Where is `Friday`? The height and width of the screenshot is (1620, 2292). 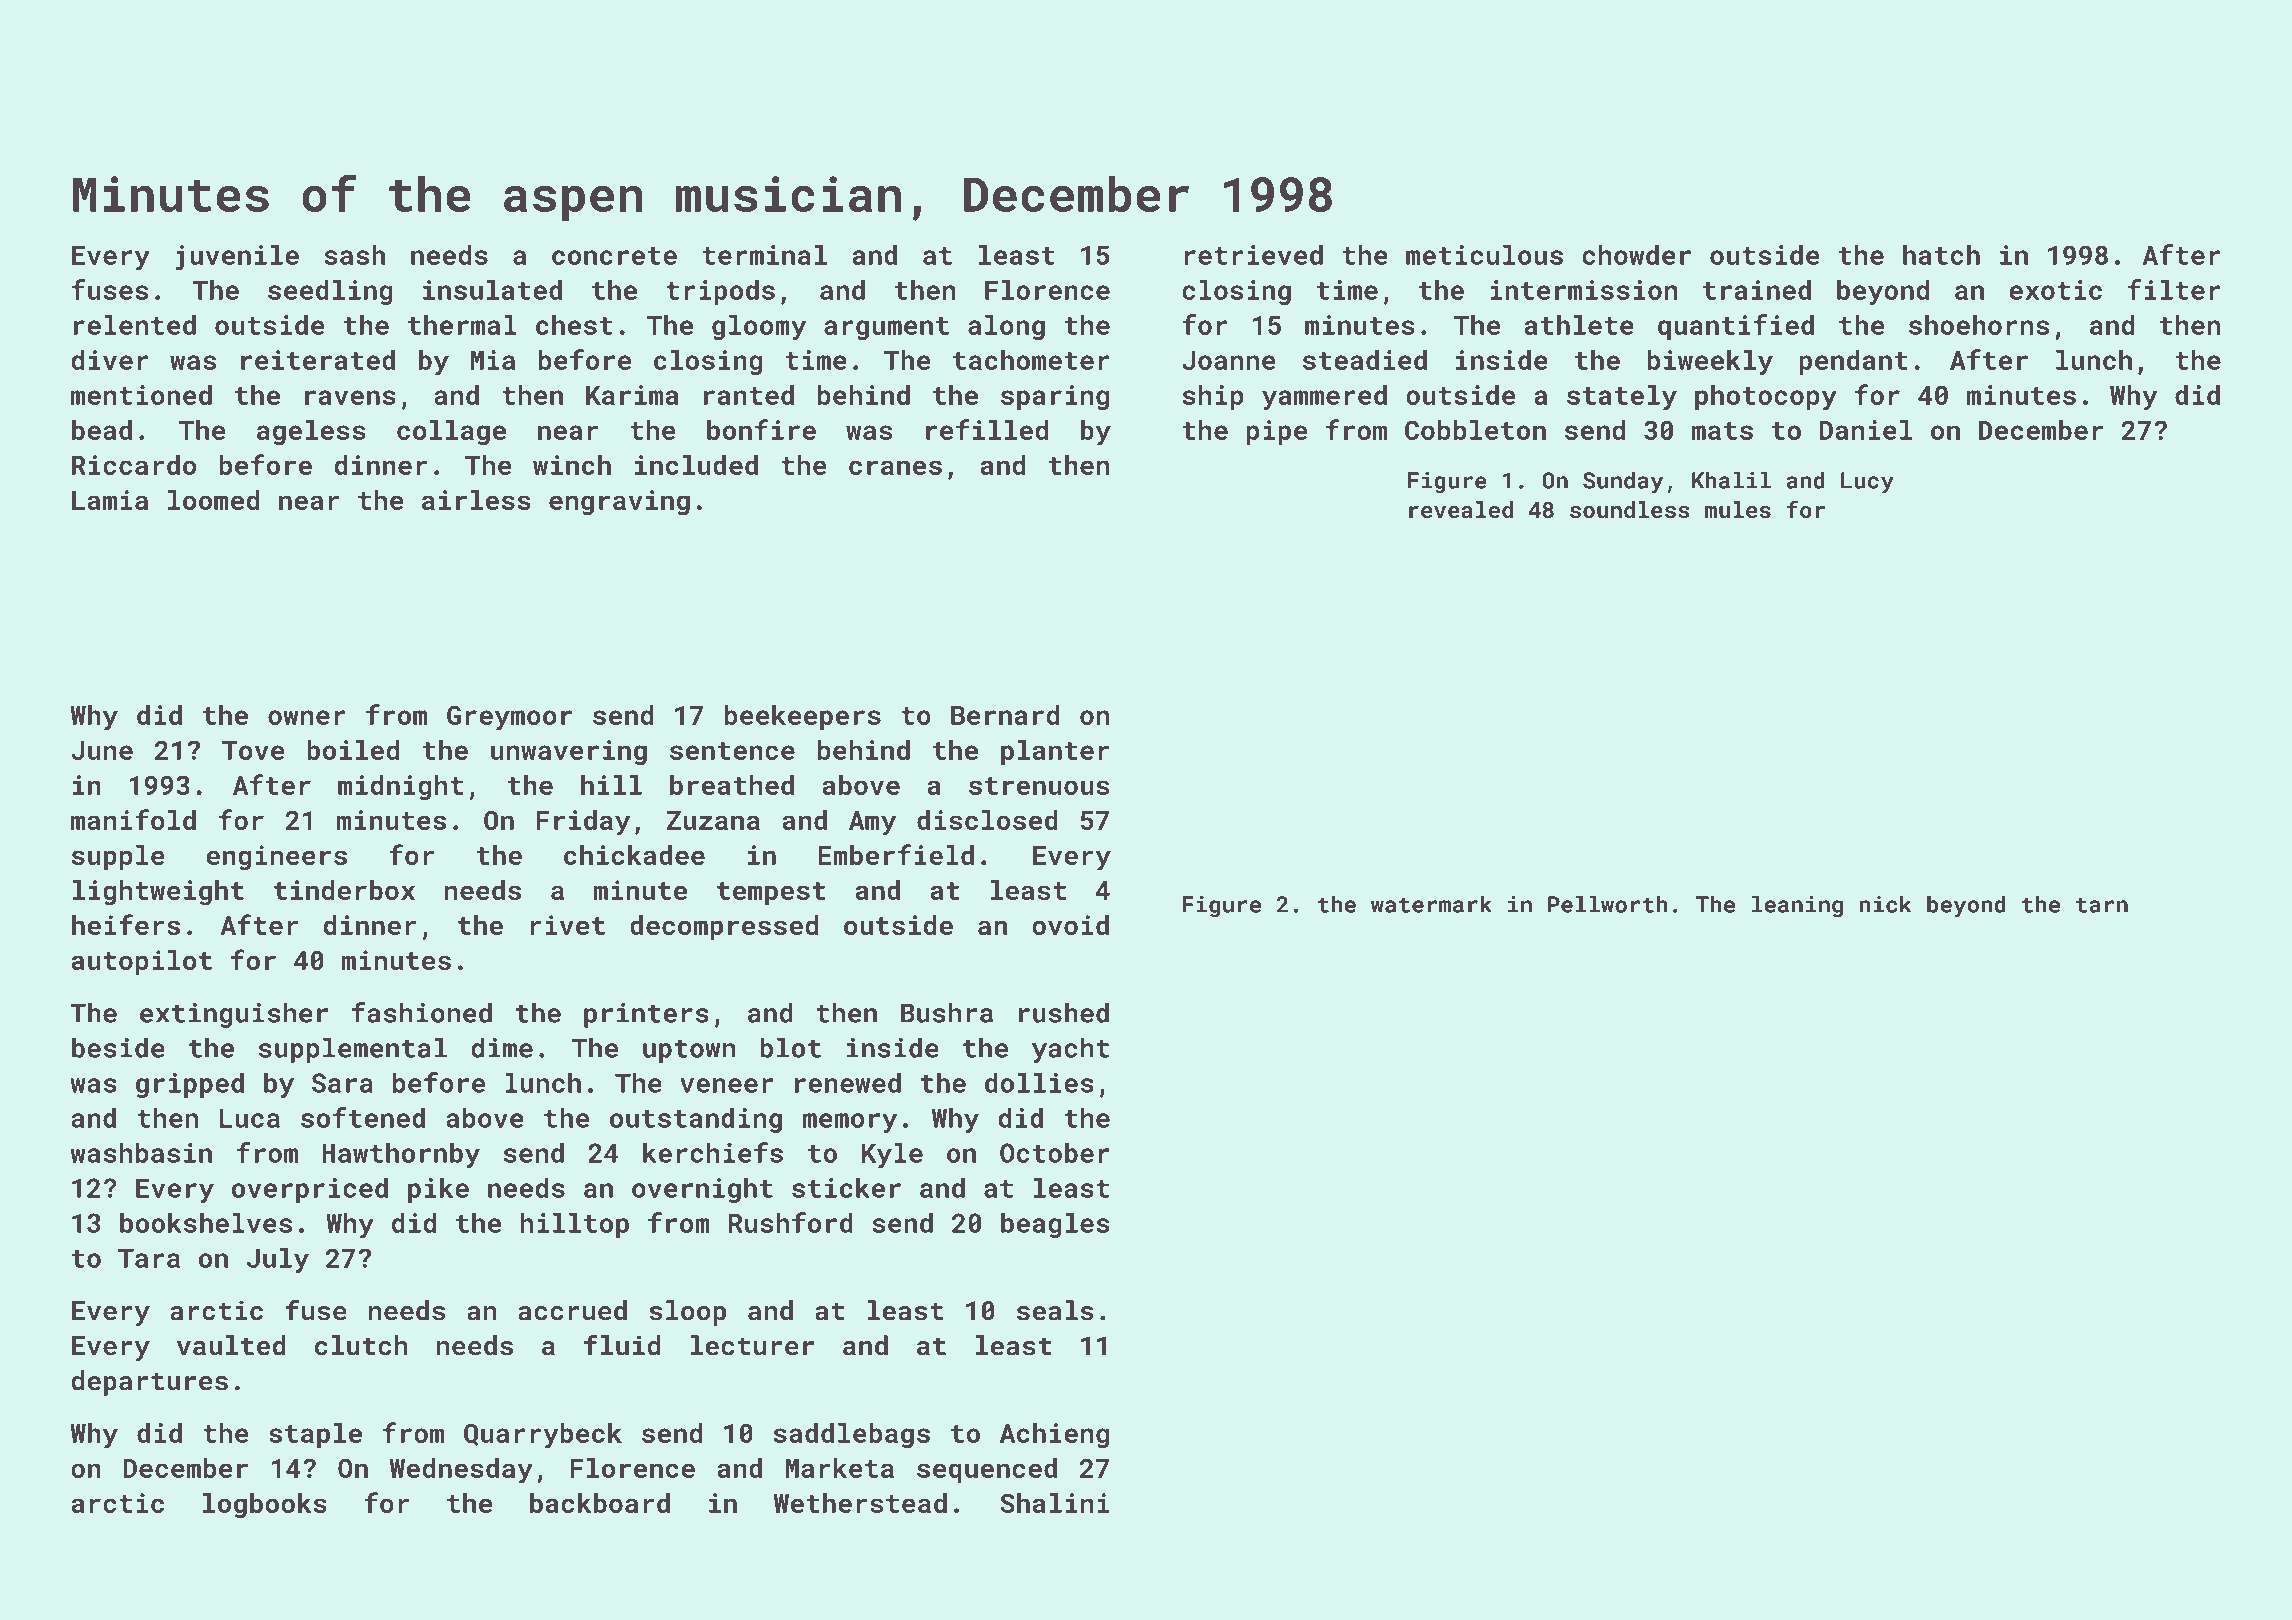 Friday is located at coordinates (583, 823).
